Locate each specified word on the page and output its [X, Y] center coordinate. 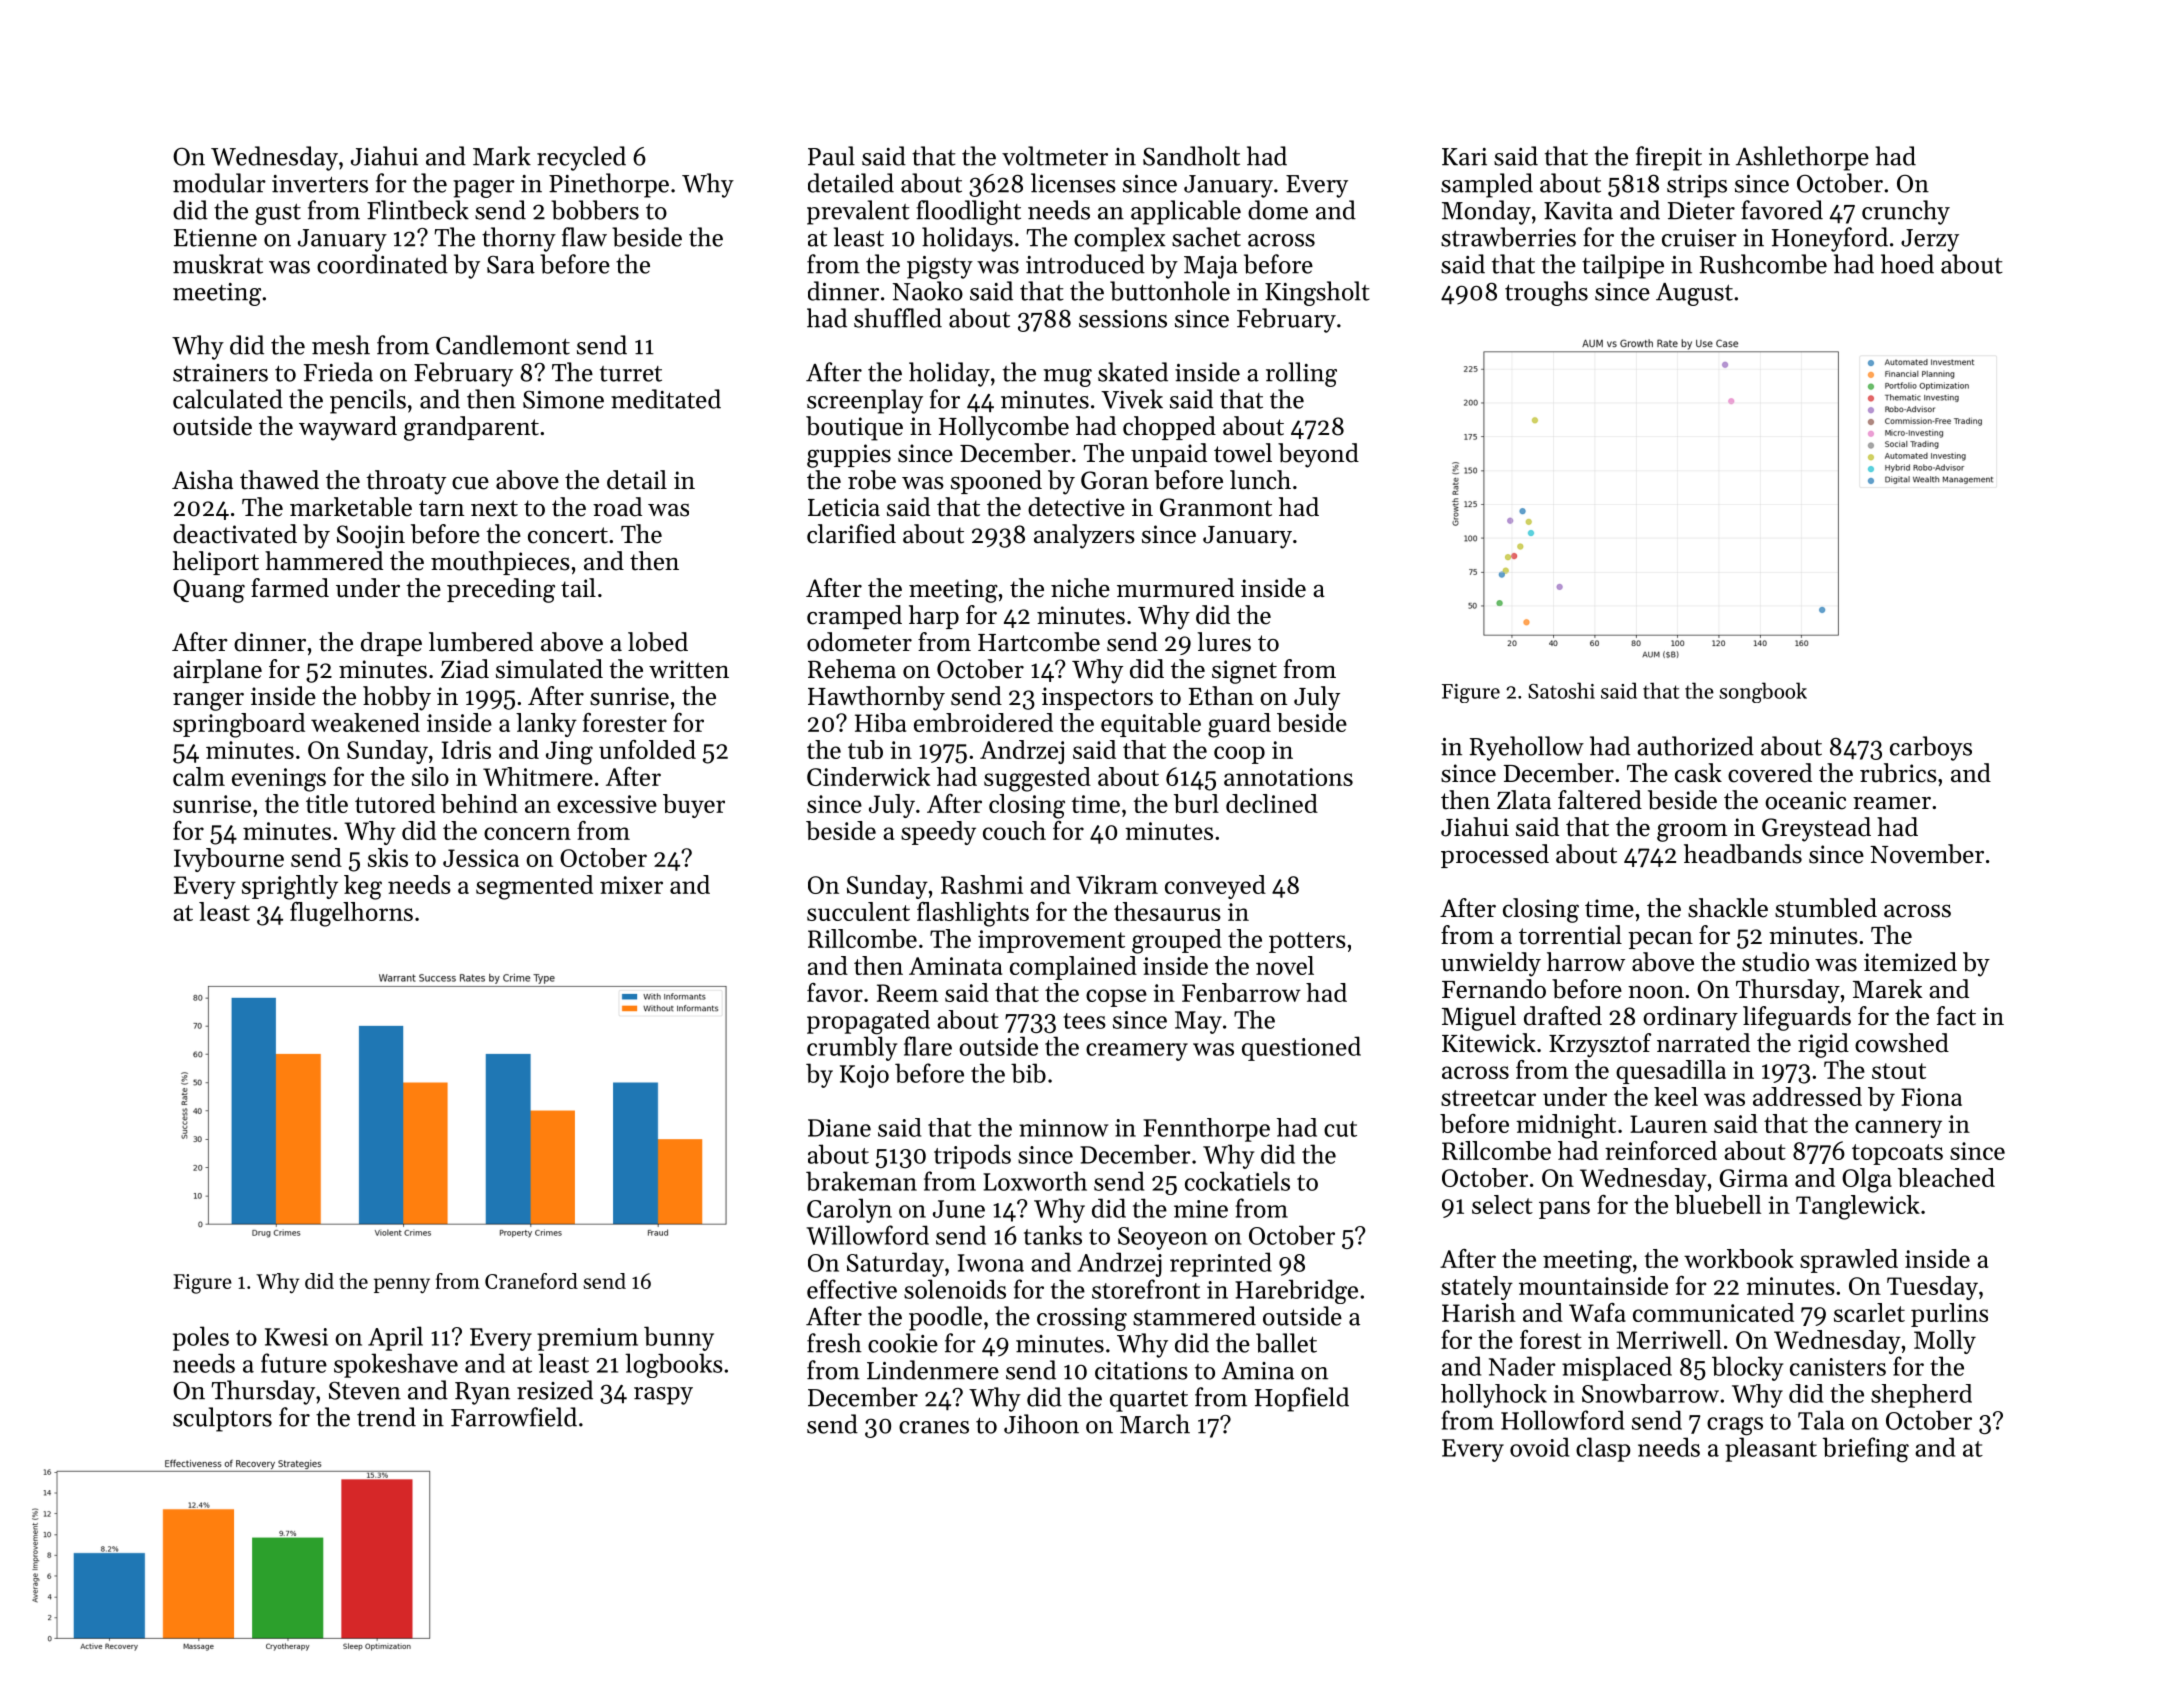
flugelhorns [351, 914]
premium [587, 1339]
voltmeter [1055, 156]
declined [1272, 803]
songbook [1763, 692]
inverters [320, 184]
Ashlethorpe [1802, 158]
